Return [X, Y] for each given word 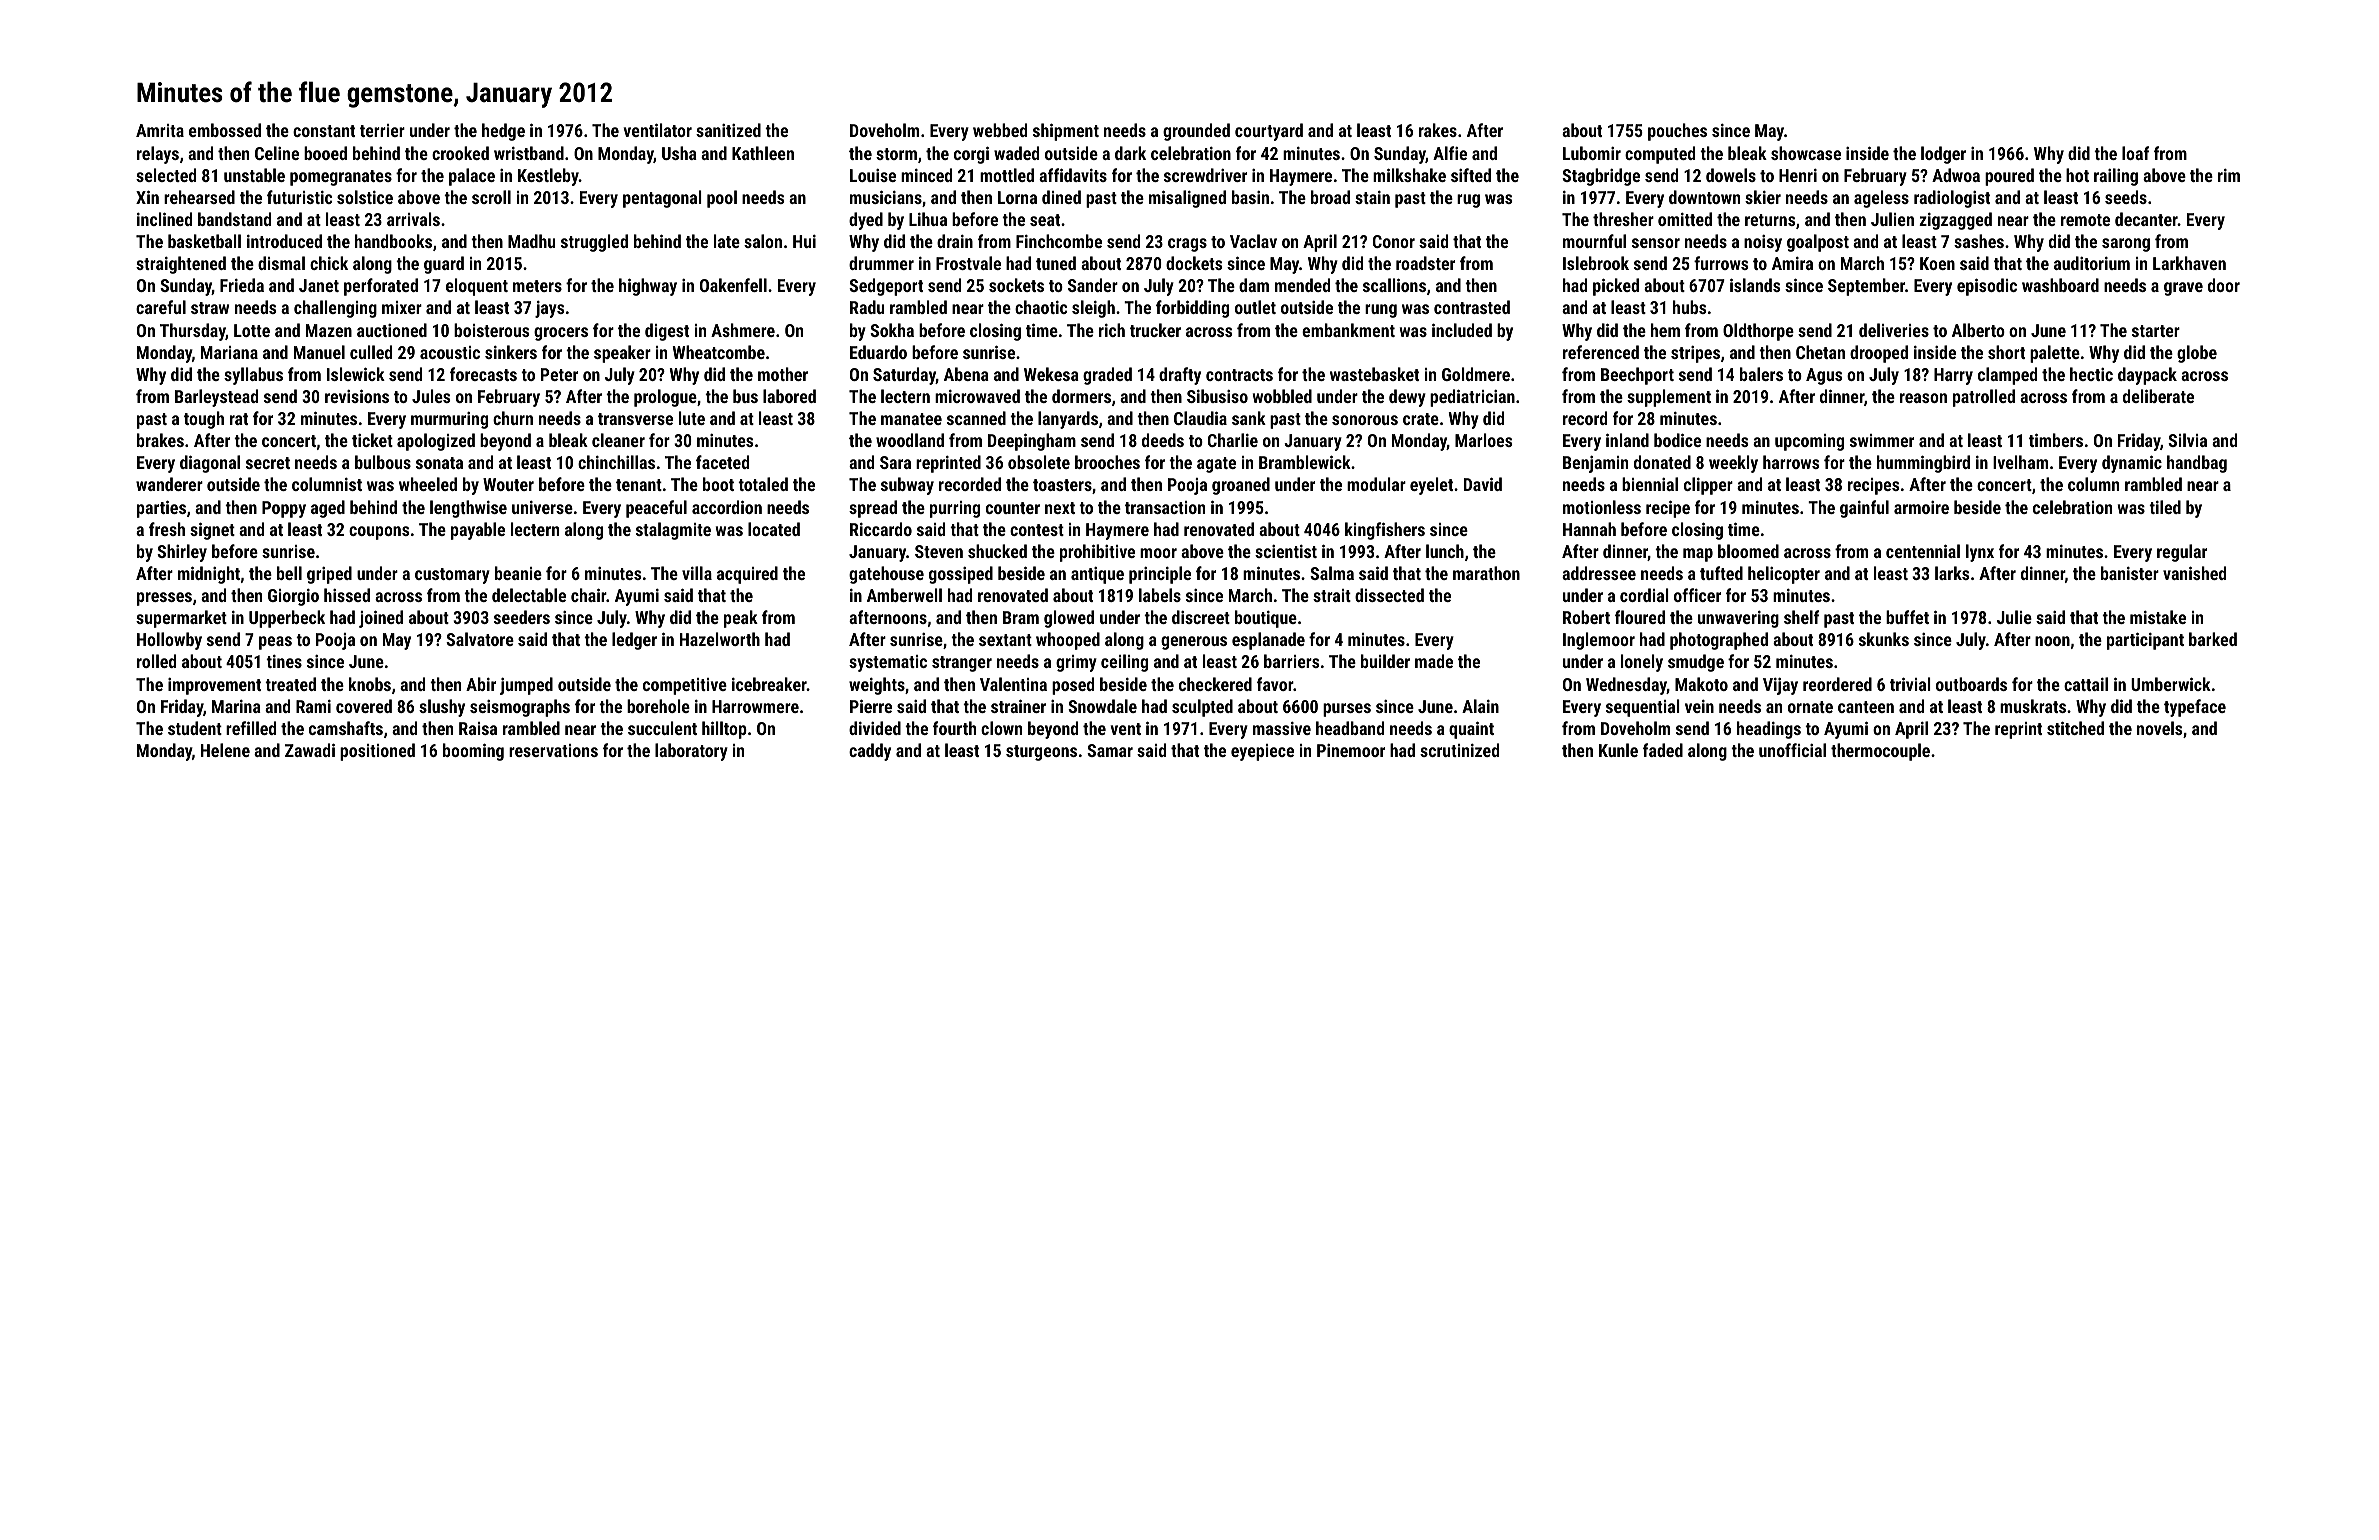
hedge [503, 132]
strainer [1018, 706]
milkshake [1409, 175]
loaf [2135, 153]
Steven [939, 551]
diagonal [210, 464]
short [2006, 352]
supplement [1669, 398]
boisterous [491, 330]
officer [1697, 595]
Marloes [1483, 440]
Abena [966, 374]
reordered [1837, 684]
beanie [518, 573]
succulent [662, 728]
